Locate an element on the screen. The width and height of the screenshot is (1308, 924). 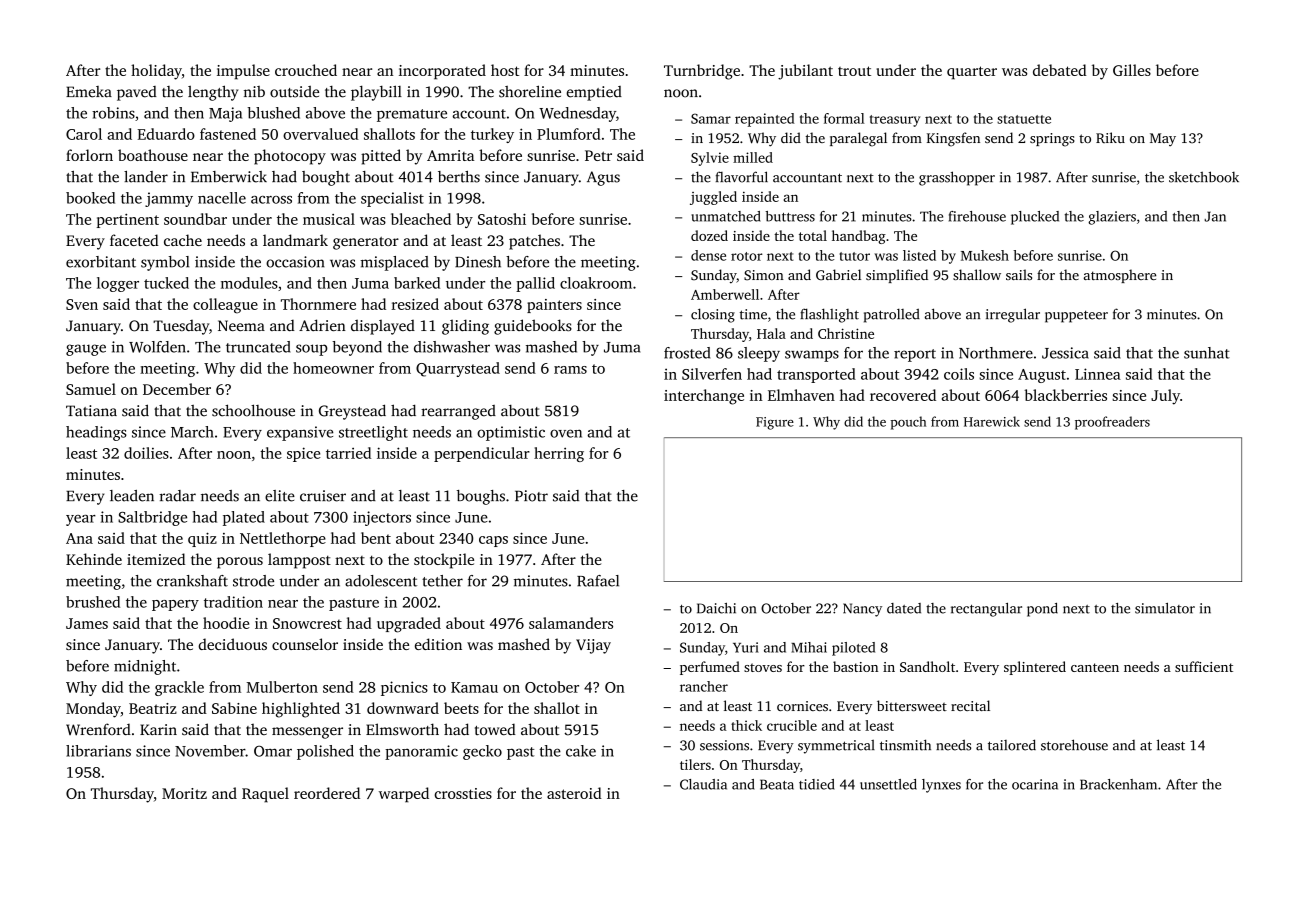
interchange is located at coordinates (704, 397).
